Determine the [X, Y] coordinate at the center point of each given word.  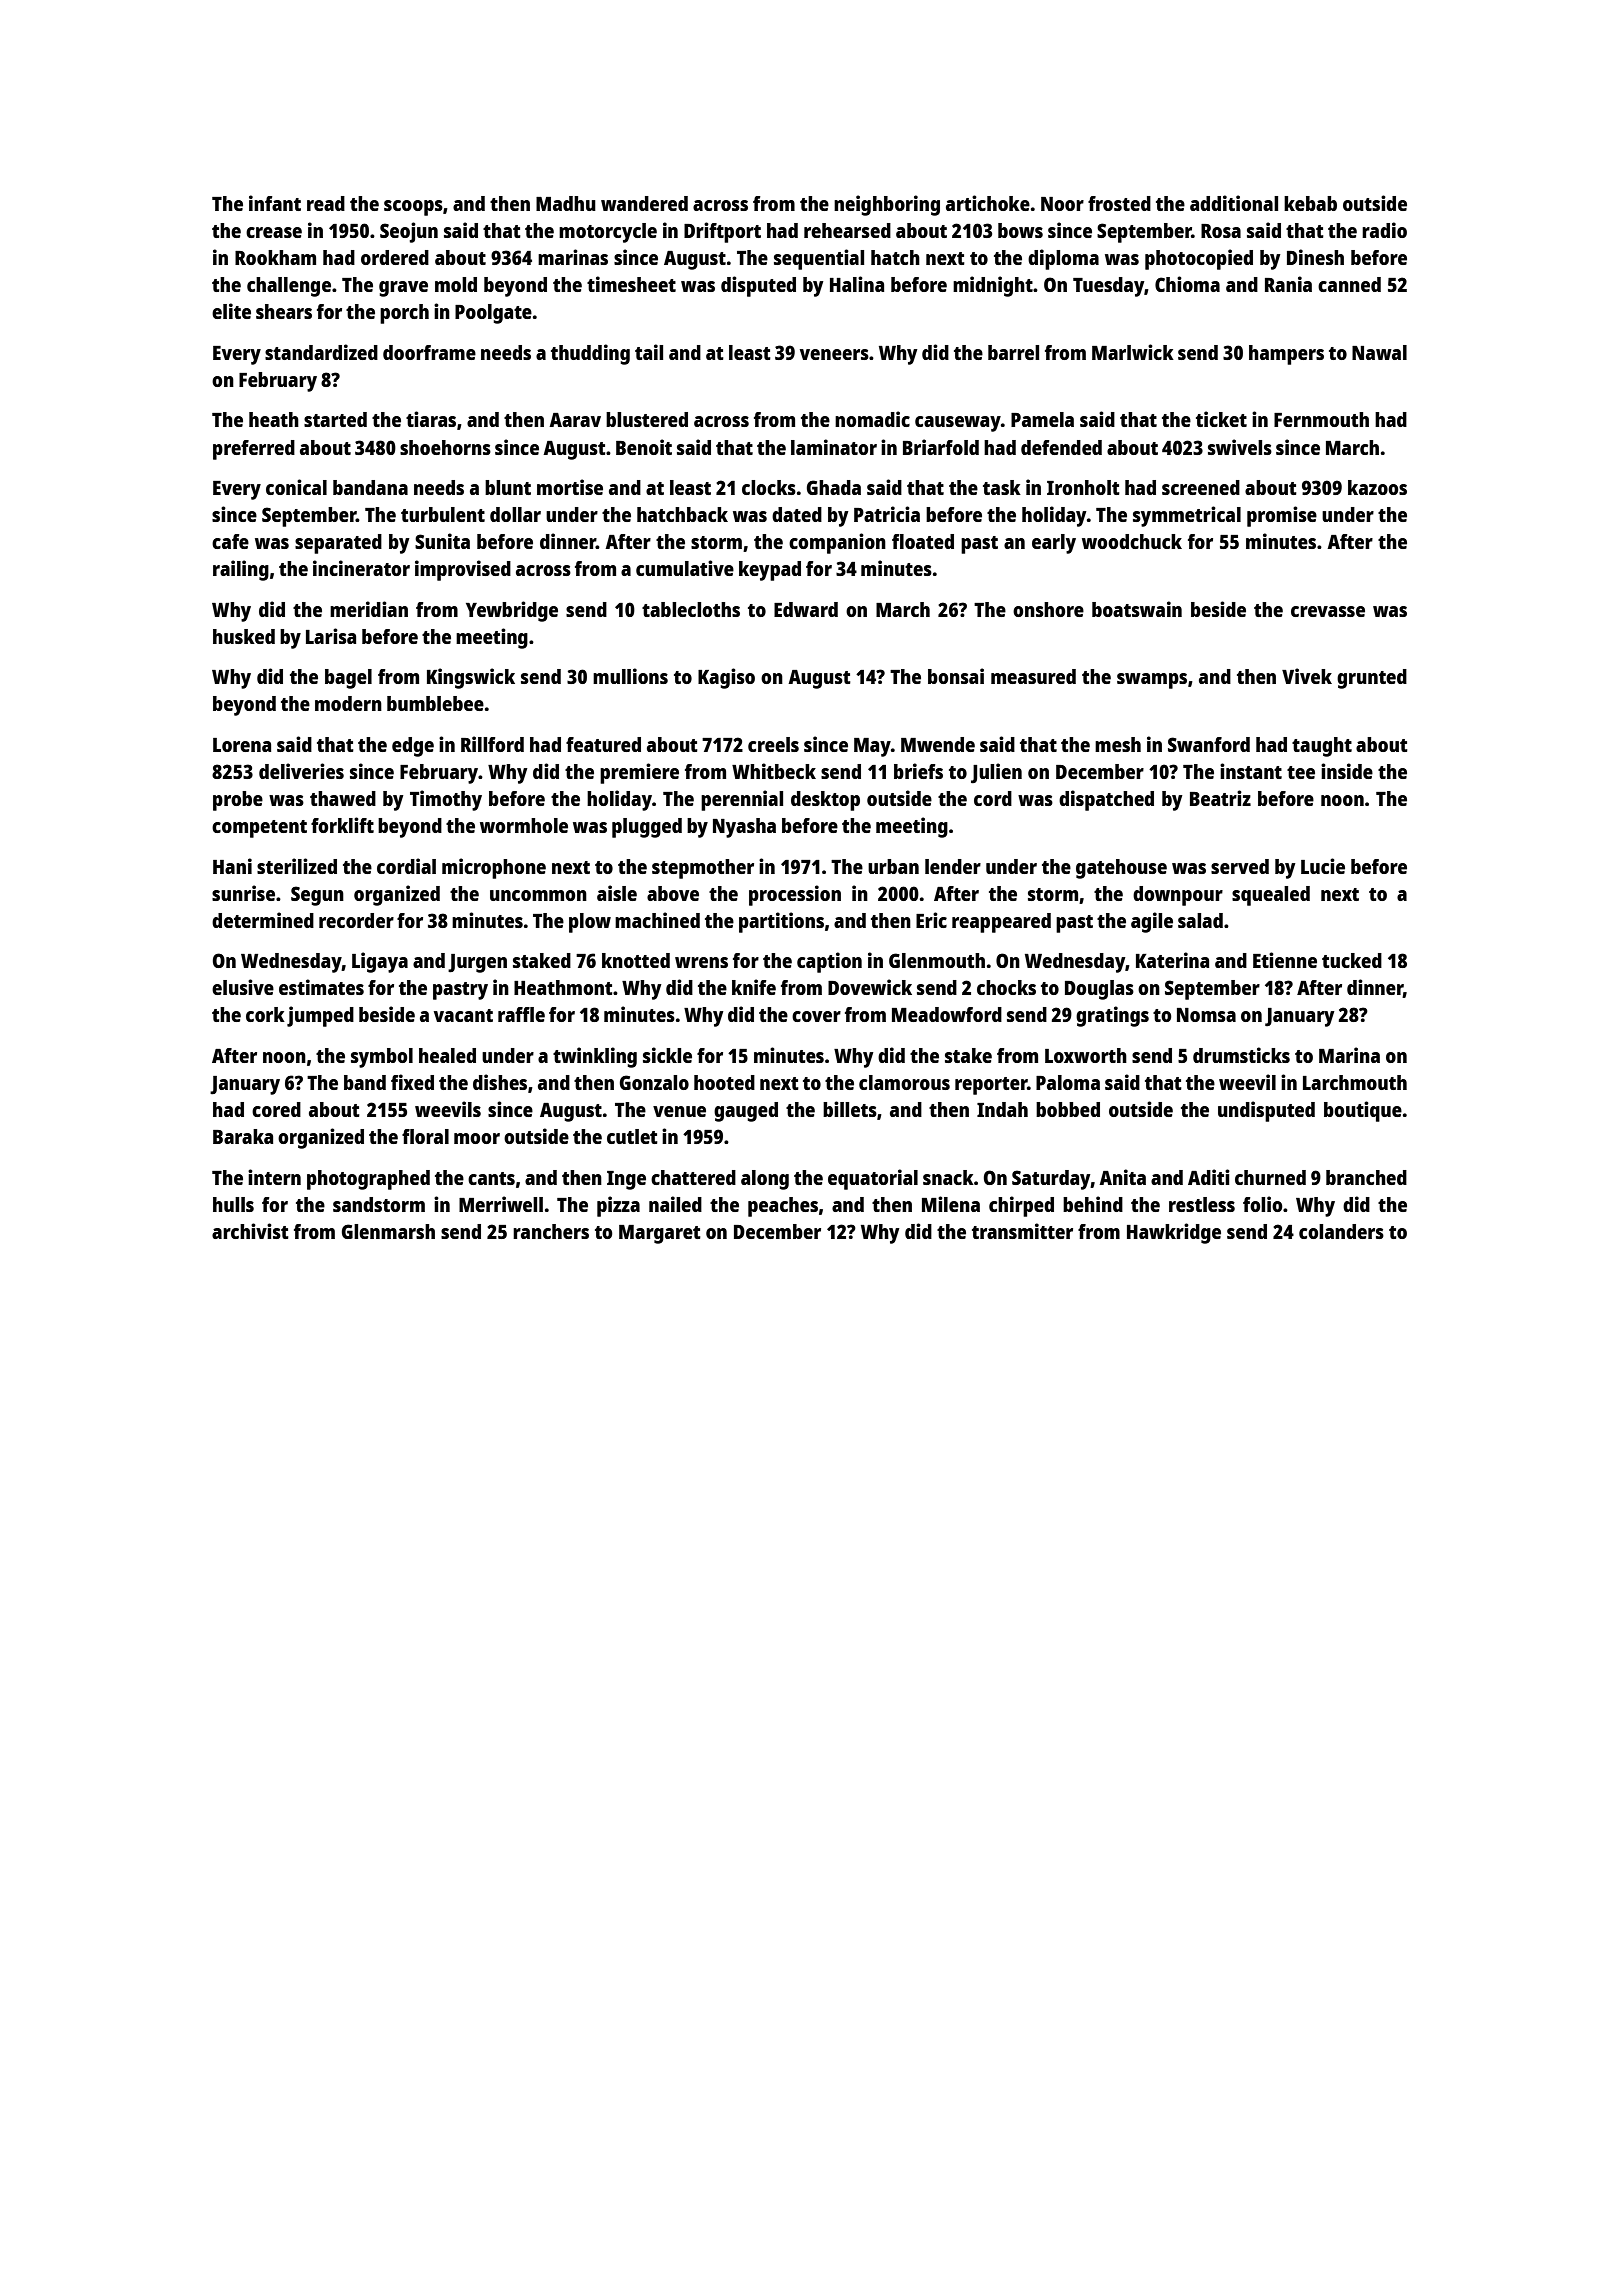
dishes [500, 1082]
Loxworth [1086, 1055]
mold [456, 284]
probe [238, 801]
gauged [746, 1112]
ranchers [551, 1231]
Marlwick [1133, 352]
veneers [834, 354]
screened [1201, 487]
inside [1347, 771]
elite [231, 311]
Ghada [834, 487]
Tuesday [1109, 287]
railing [241, 570]
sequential [819, 259]
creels [773, 744]
